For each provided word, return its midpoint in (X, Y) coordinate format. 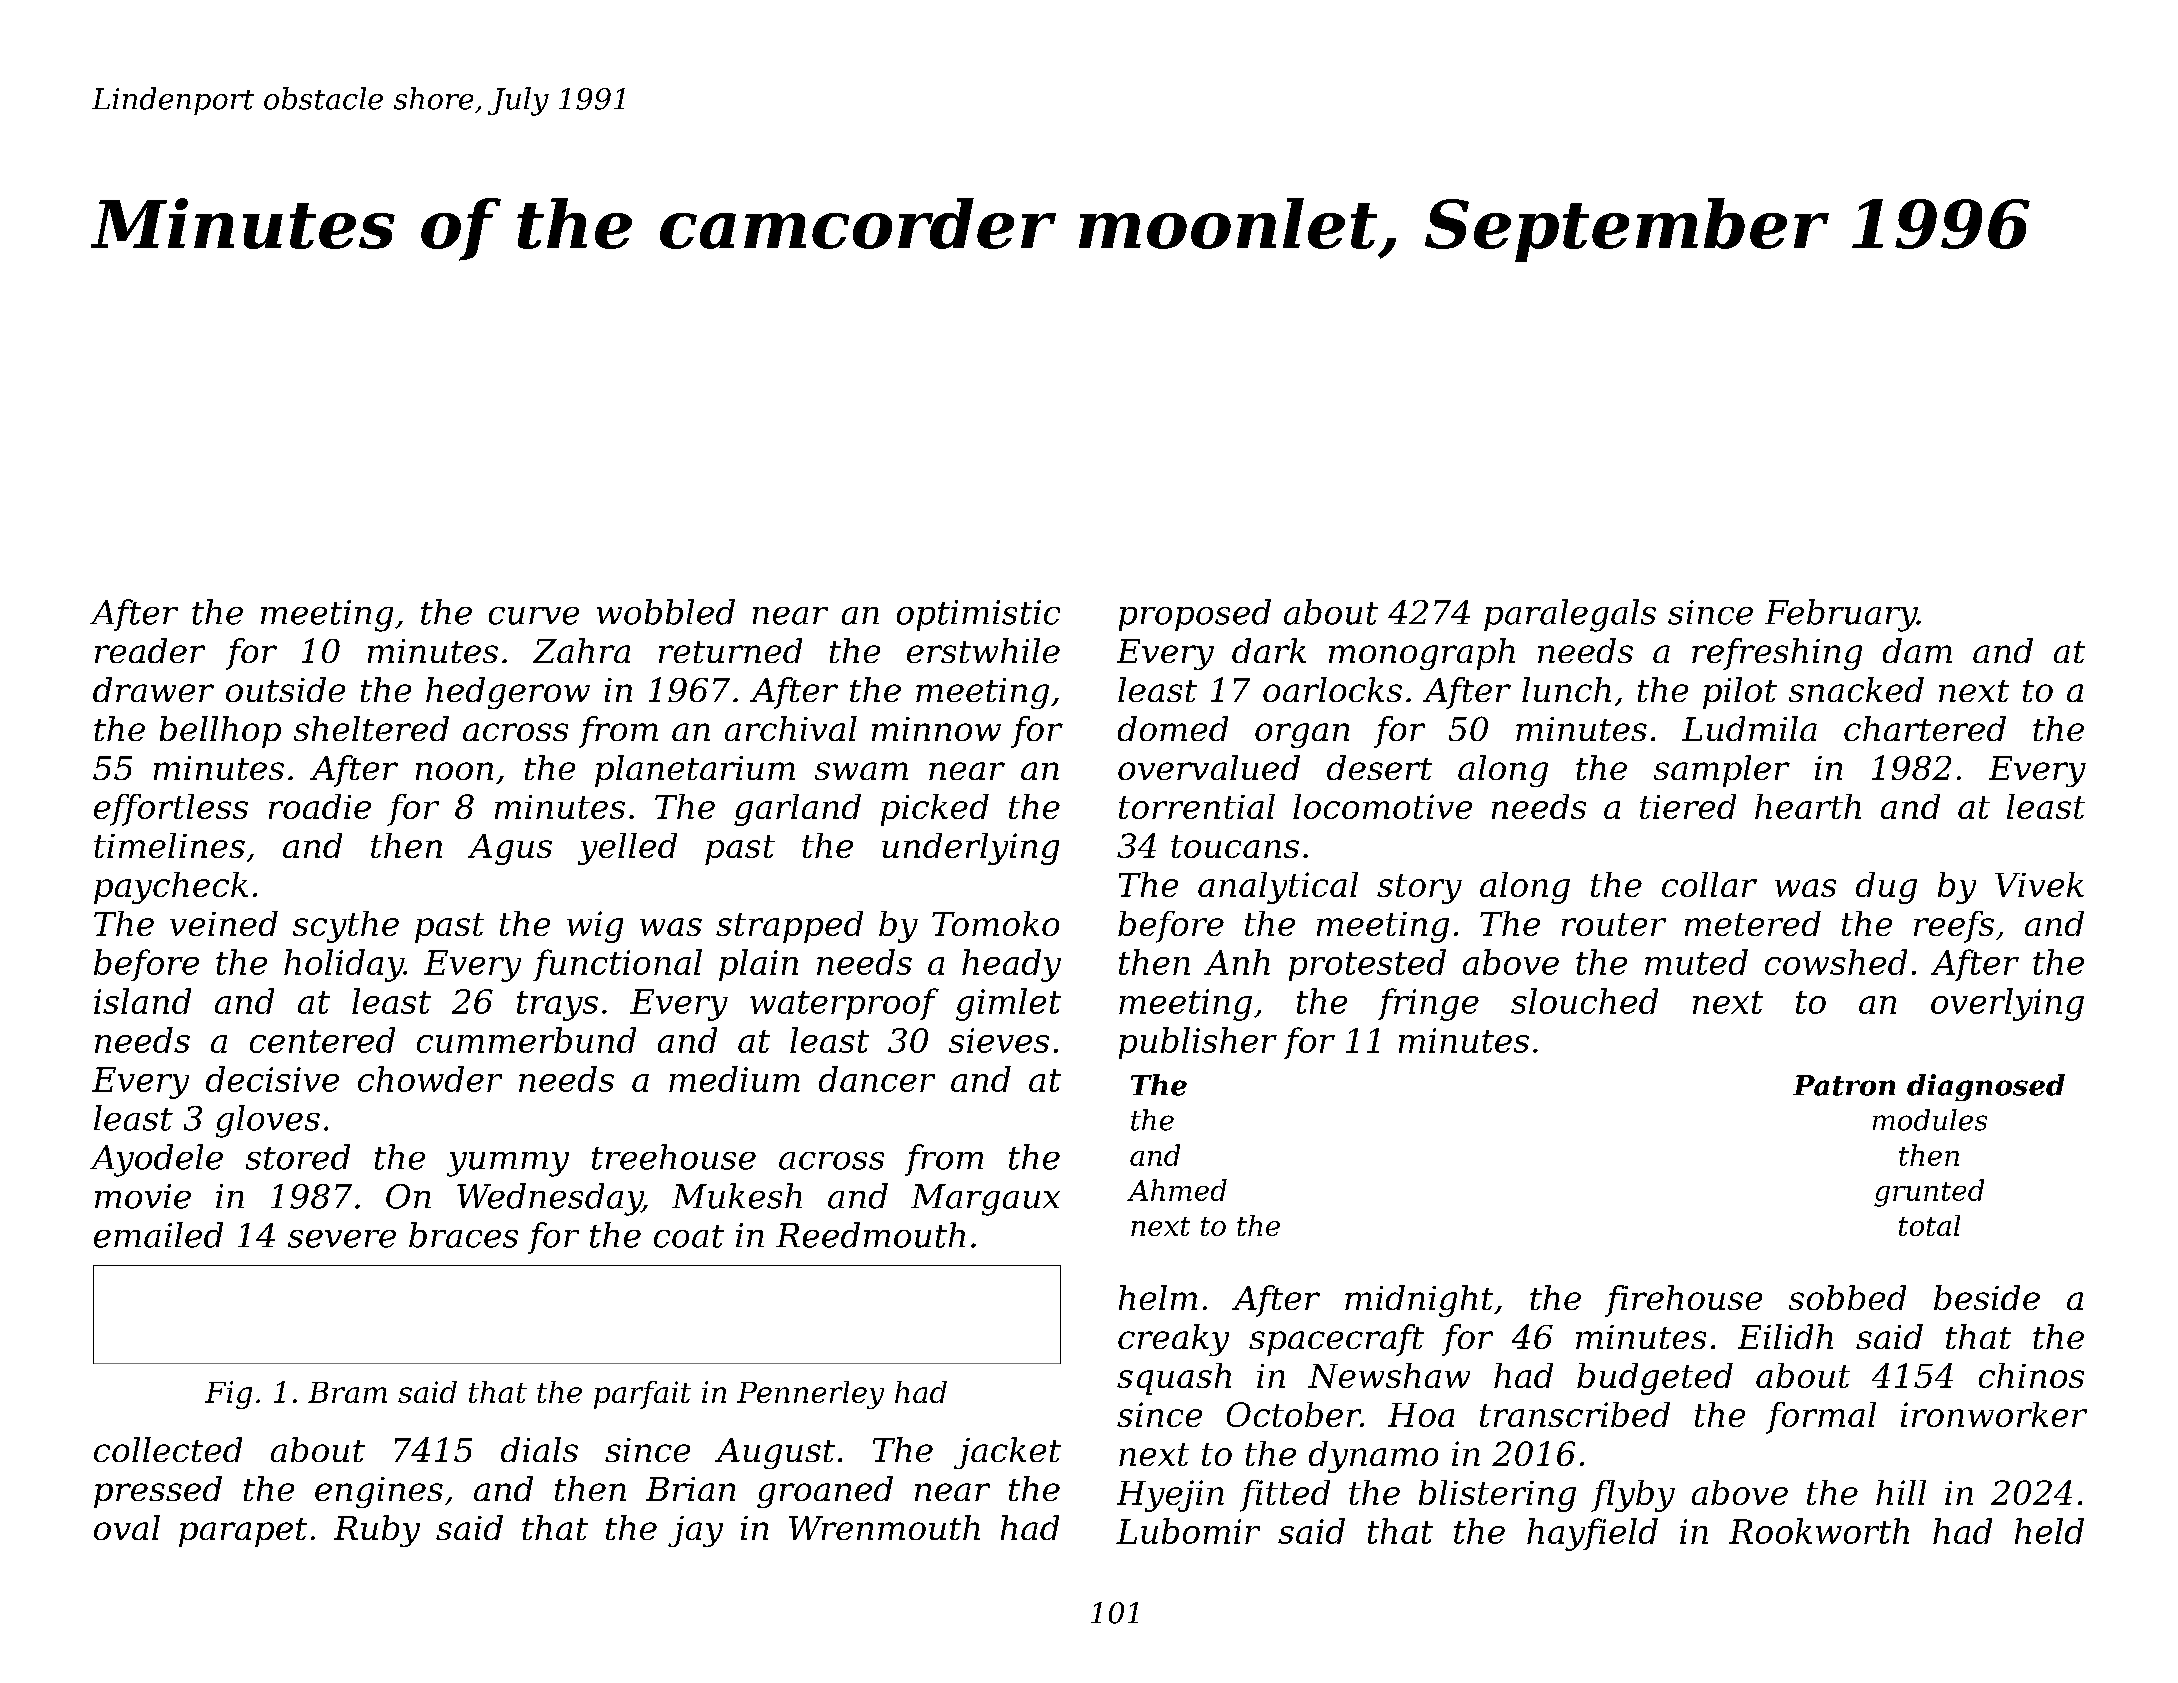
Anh (1237, 962)
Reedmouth (870, 1235)
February (1841, 615)
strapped (789, 927)
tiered (1688, 806)
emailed (158, 1235)
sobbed (1847, 1297)
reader (150, 650)
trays (557, 1006)
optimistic (978, 615)
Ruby (377, 1531)
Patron (1844, 1085)
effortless (171, 810)
